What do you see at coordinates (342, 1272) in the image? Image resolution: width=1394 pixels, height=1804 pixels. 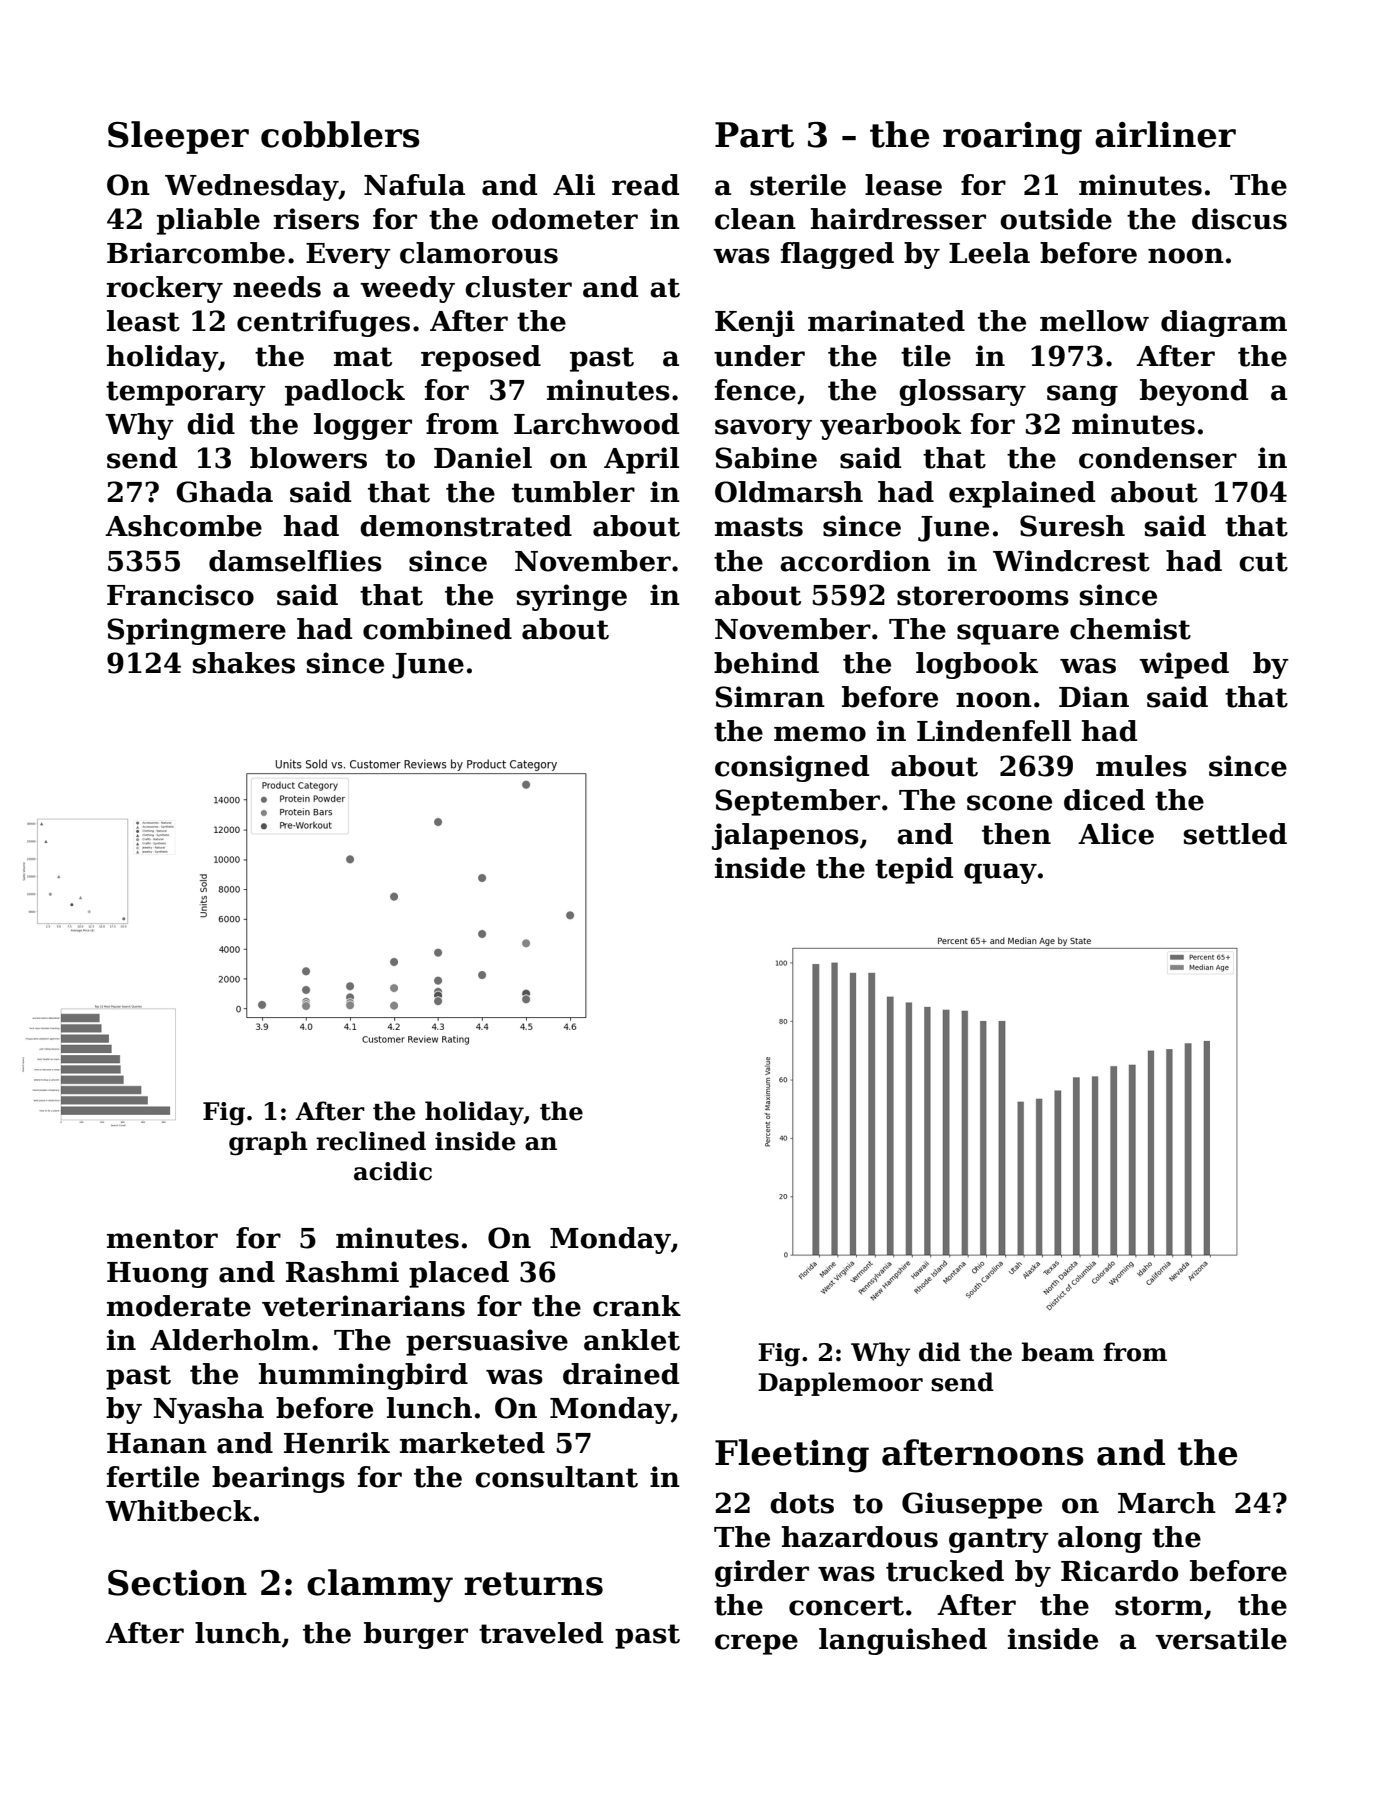 I see `Rashmi` at bounding box center [342, 1272].
